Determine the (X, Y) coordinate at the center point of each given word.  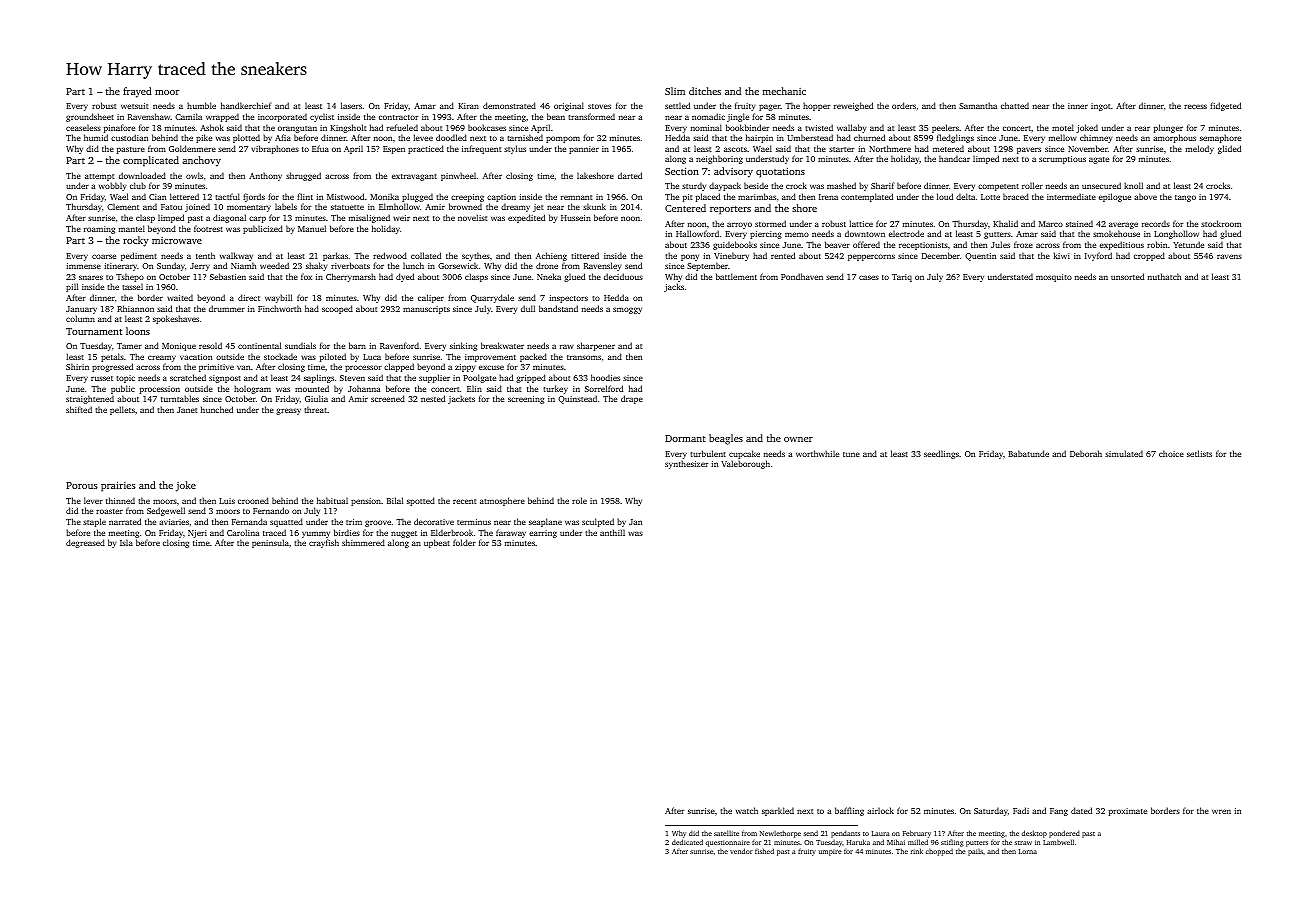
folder (464, 542)
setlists (1199, 453)
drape (632, 399)
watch (747, 810)
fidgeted (1225, 106)
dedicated (687, 842)
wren (1221, 811)
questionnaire (728, 843)
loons (138, 331)
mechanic (784, 91)
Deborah (1086, 453)
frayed (137, 92)
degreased (85, 543)
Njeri (197, 534)
